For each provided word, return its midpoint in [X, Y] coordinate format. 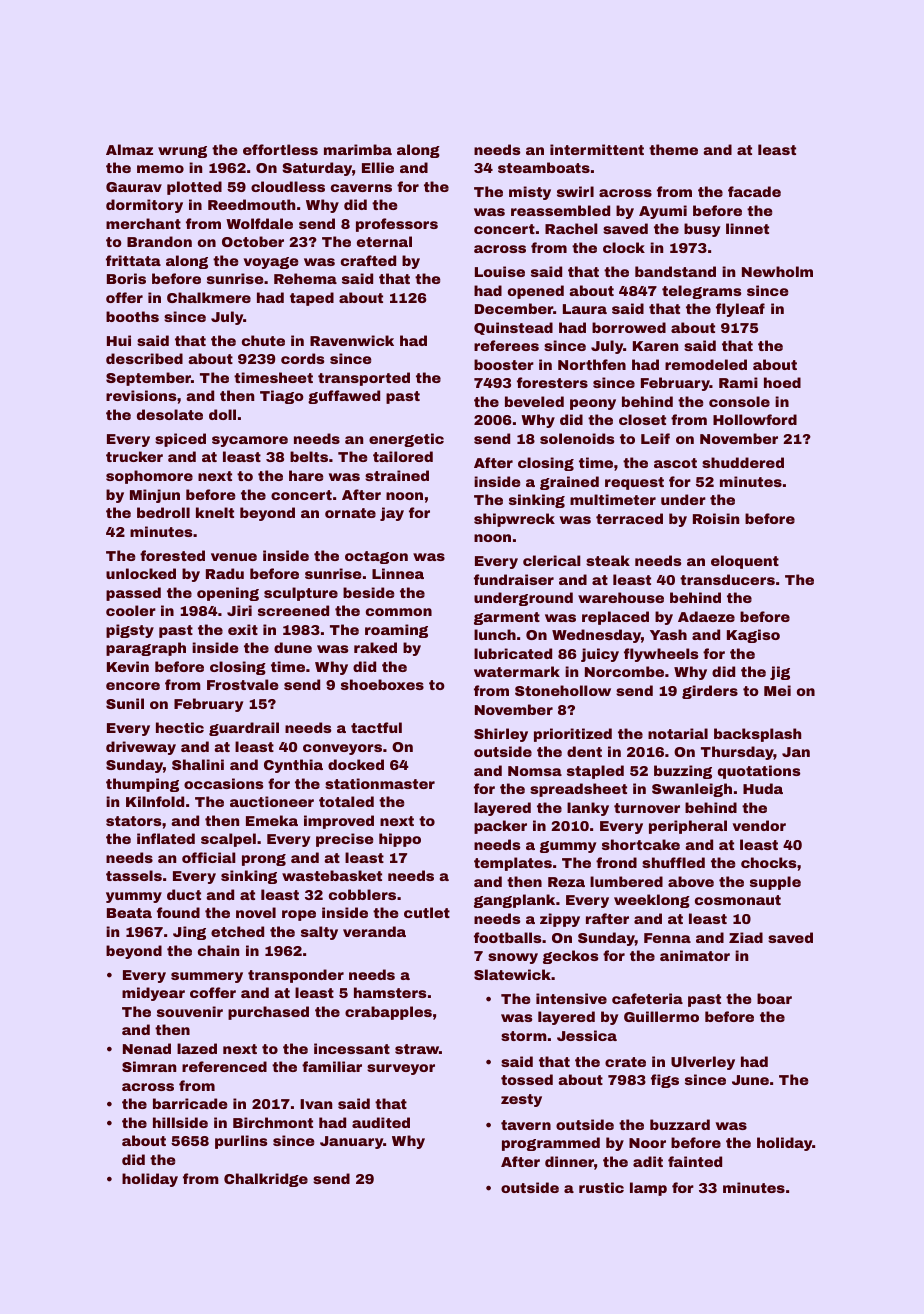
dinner [569, 1161]
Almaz [129, 149]
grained [569, 483]
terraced [629, 518]
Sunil [125, 703]
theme [673, 149]
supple [775, 883]
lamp [648, 1189]
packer [500, 827]
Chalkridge [266, 1180]
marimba [358, 149]
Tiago [282, 397]
